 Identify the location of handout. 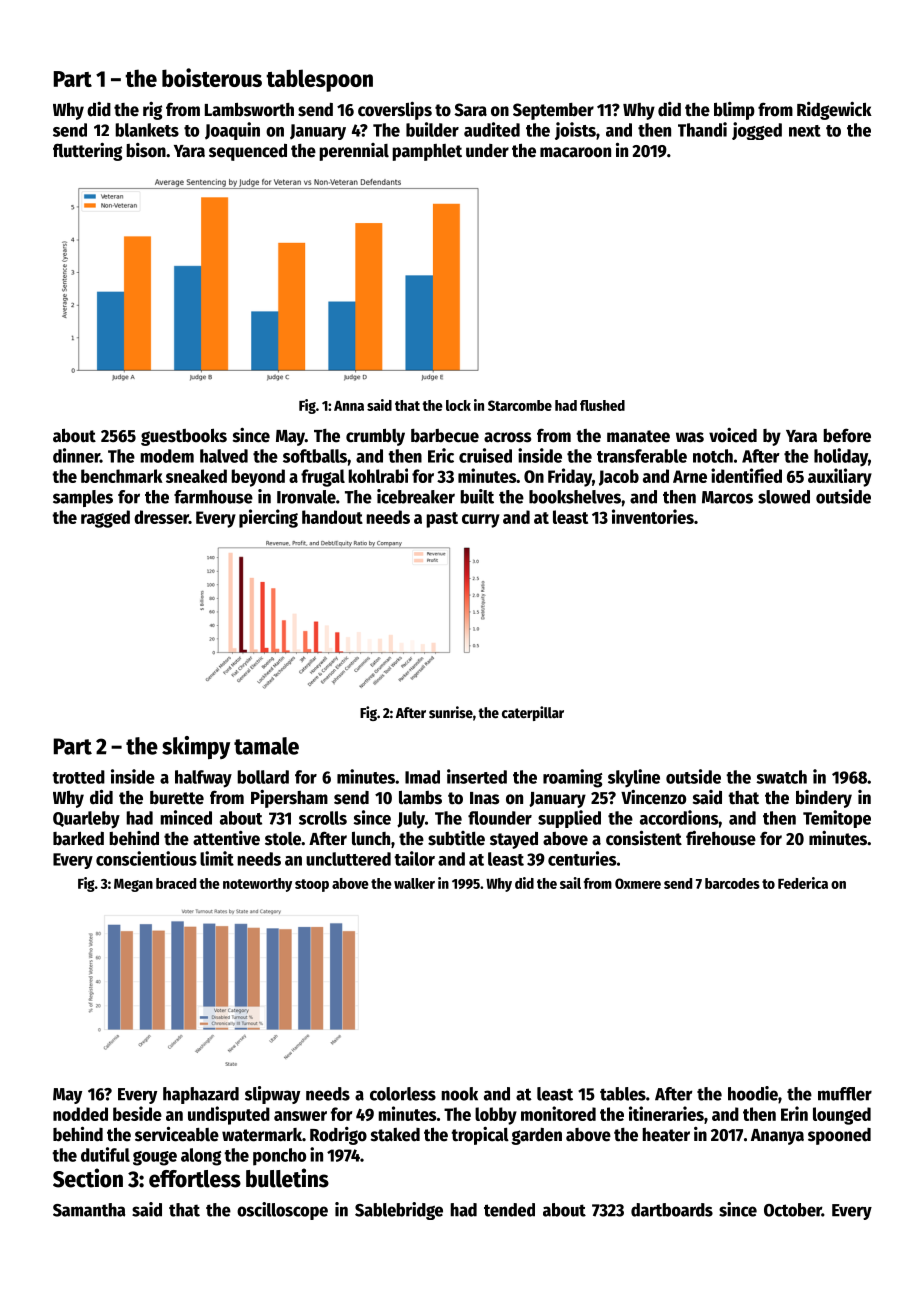
(332, 517).
